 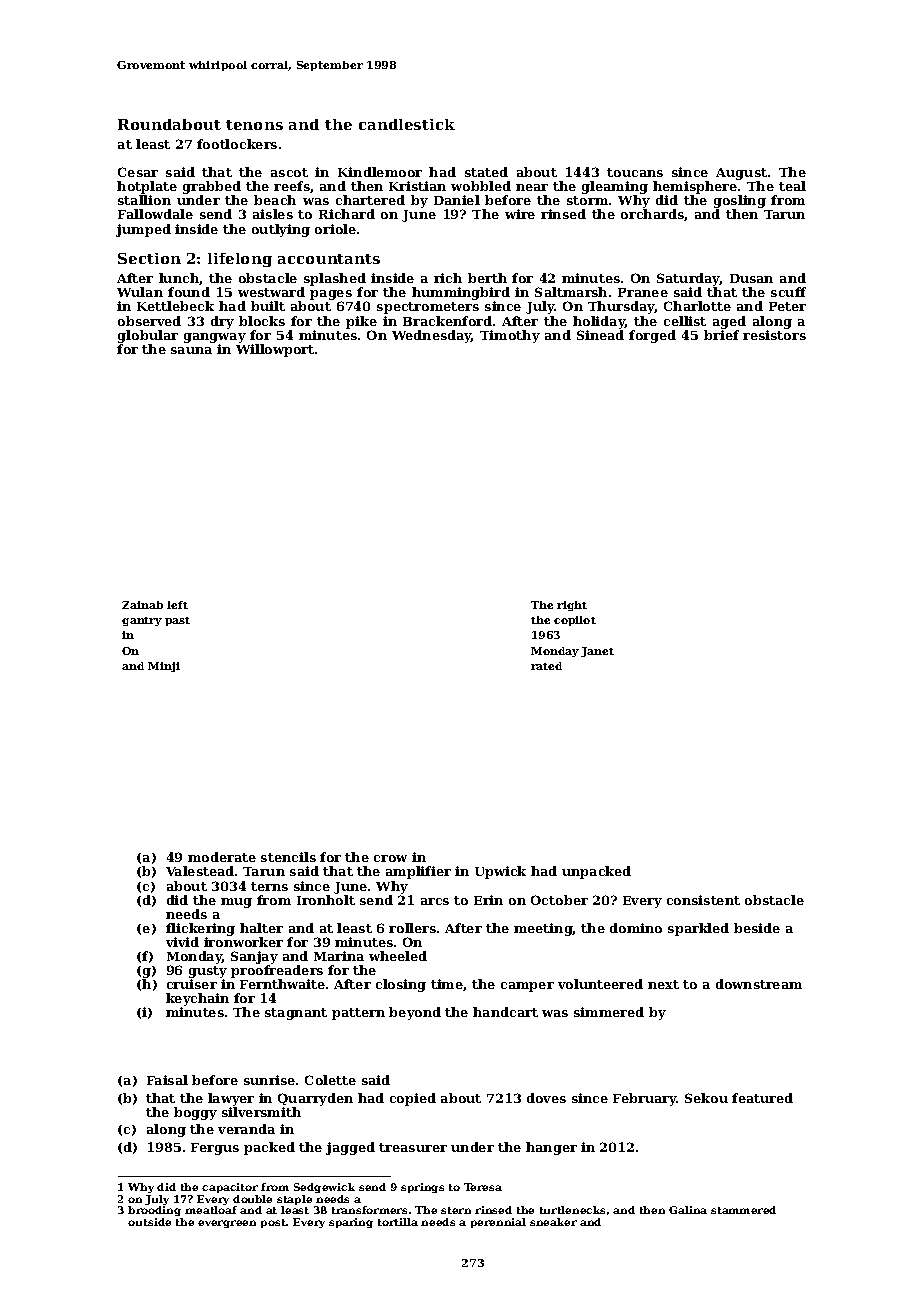 I want to click on Zainab, so click(x=142, y=605).
